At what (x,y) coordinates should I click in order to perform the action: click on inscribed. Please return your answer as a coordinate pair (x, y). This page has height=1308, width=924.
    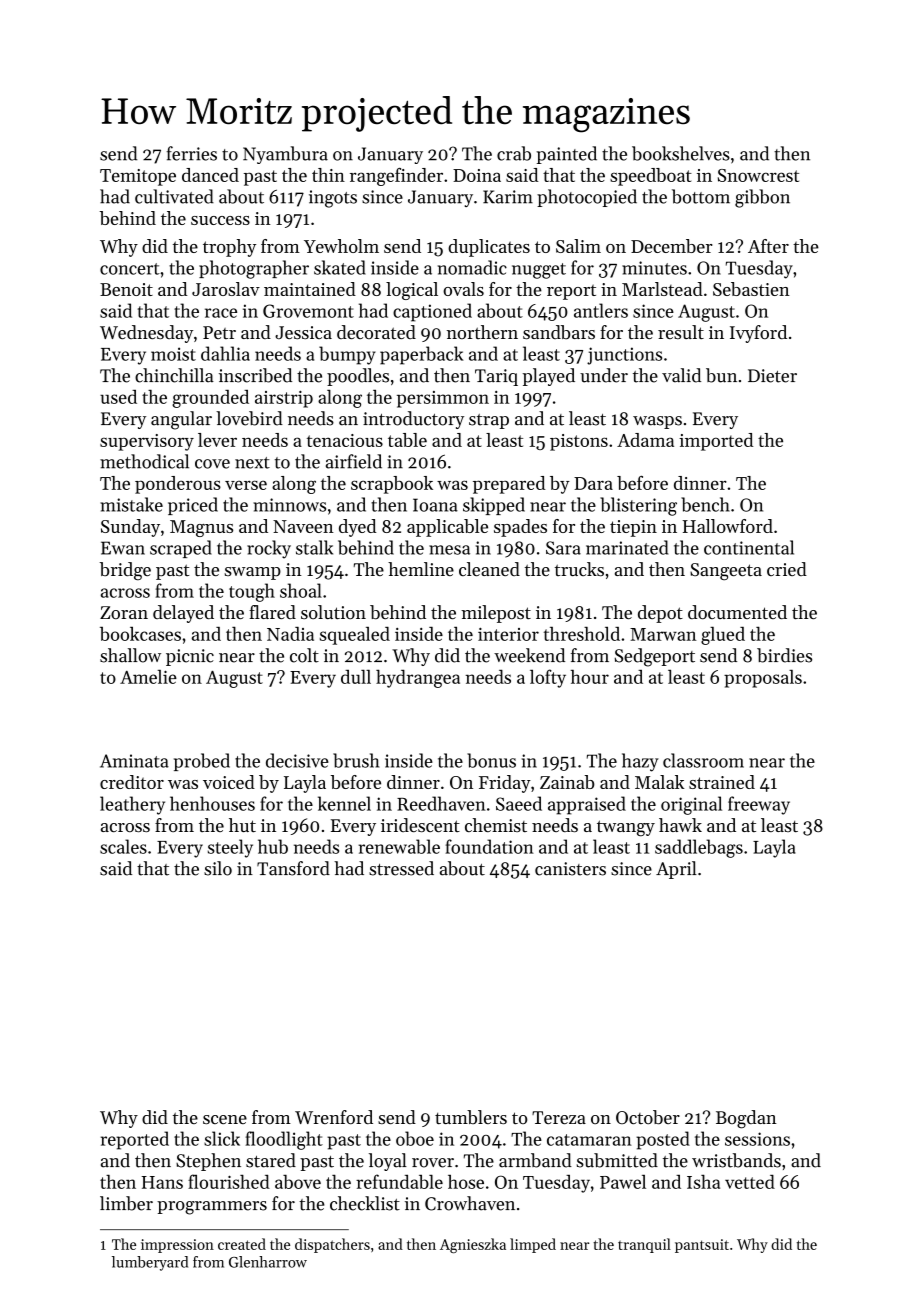
    Looking at the image, I should click on (255, 375).
